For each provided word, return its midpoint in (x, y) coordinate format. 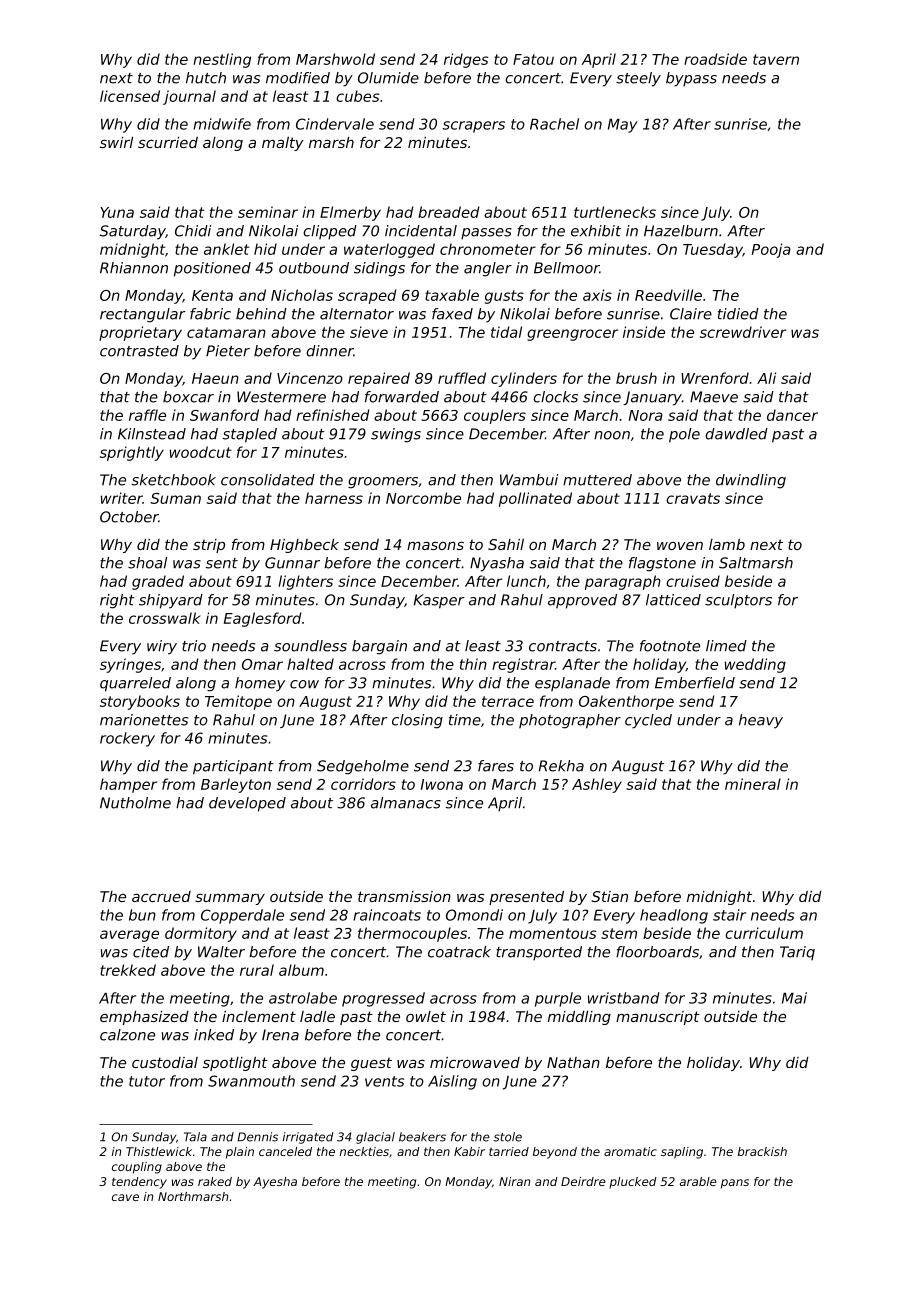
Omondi (474, 915)
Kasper (439, 601)
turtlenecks (615, 212)
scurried (168, 142)
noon (612, 435)
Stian (610, 896)
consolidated (268, 480)
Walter (221, 952)
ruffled (462, 378)
